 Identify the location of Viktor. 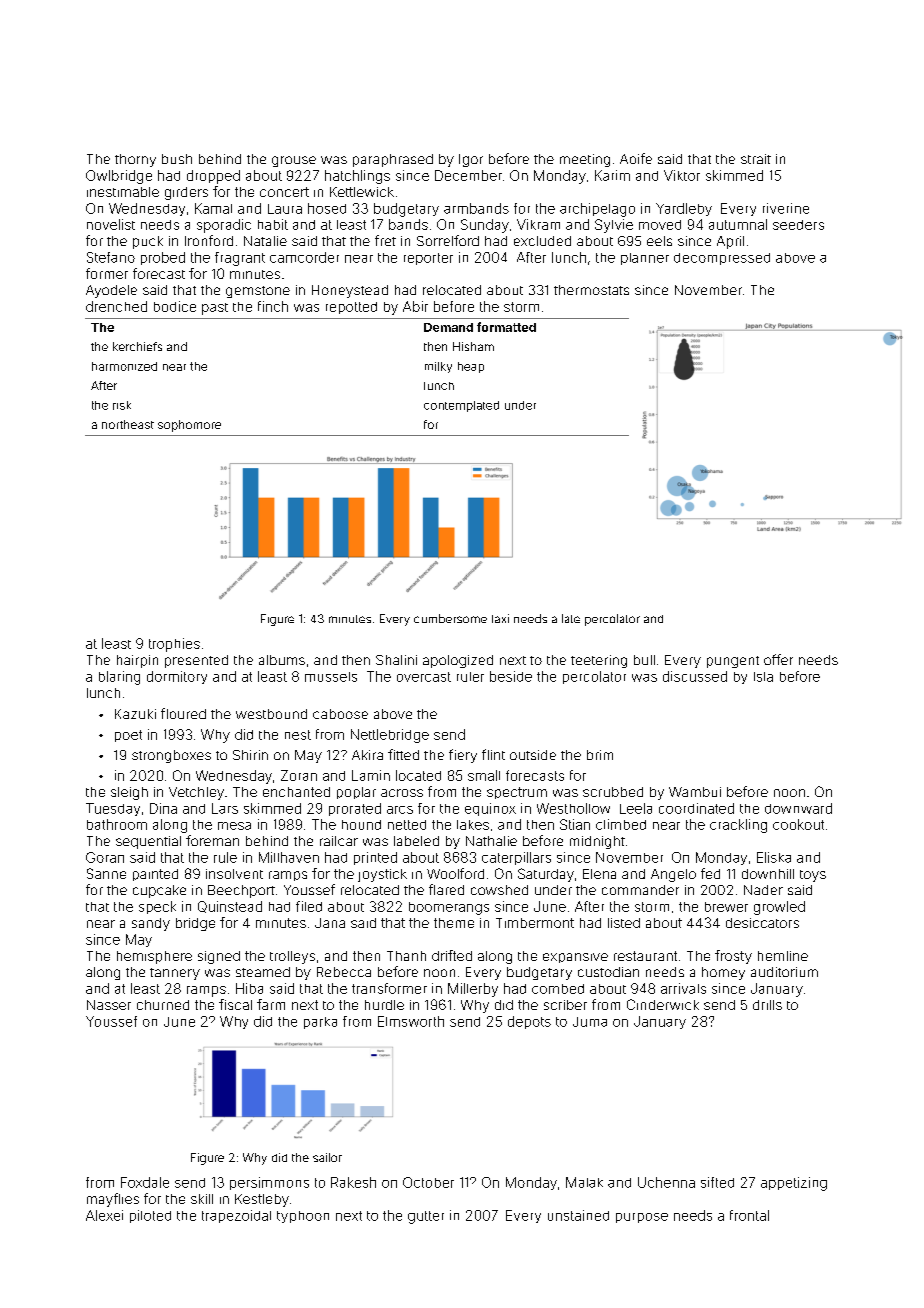
(682, 175).
